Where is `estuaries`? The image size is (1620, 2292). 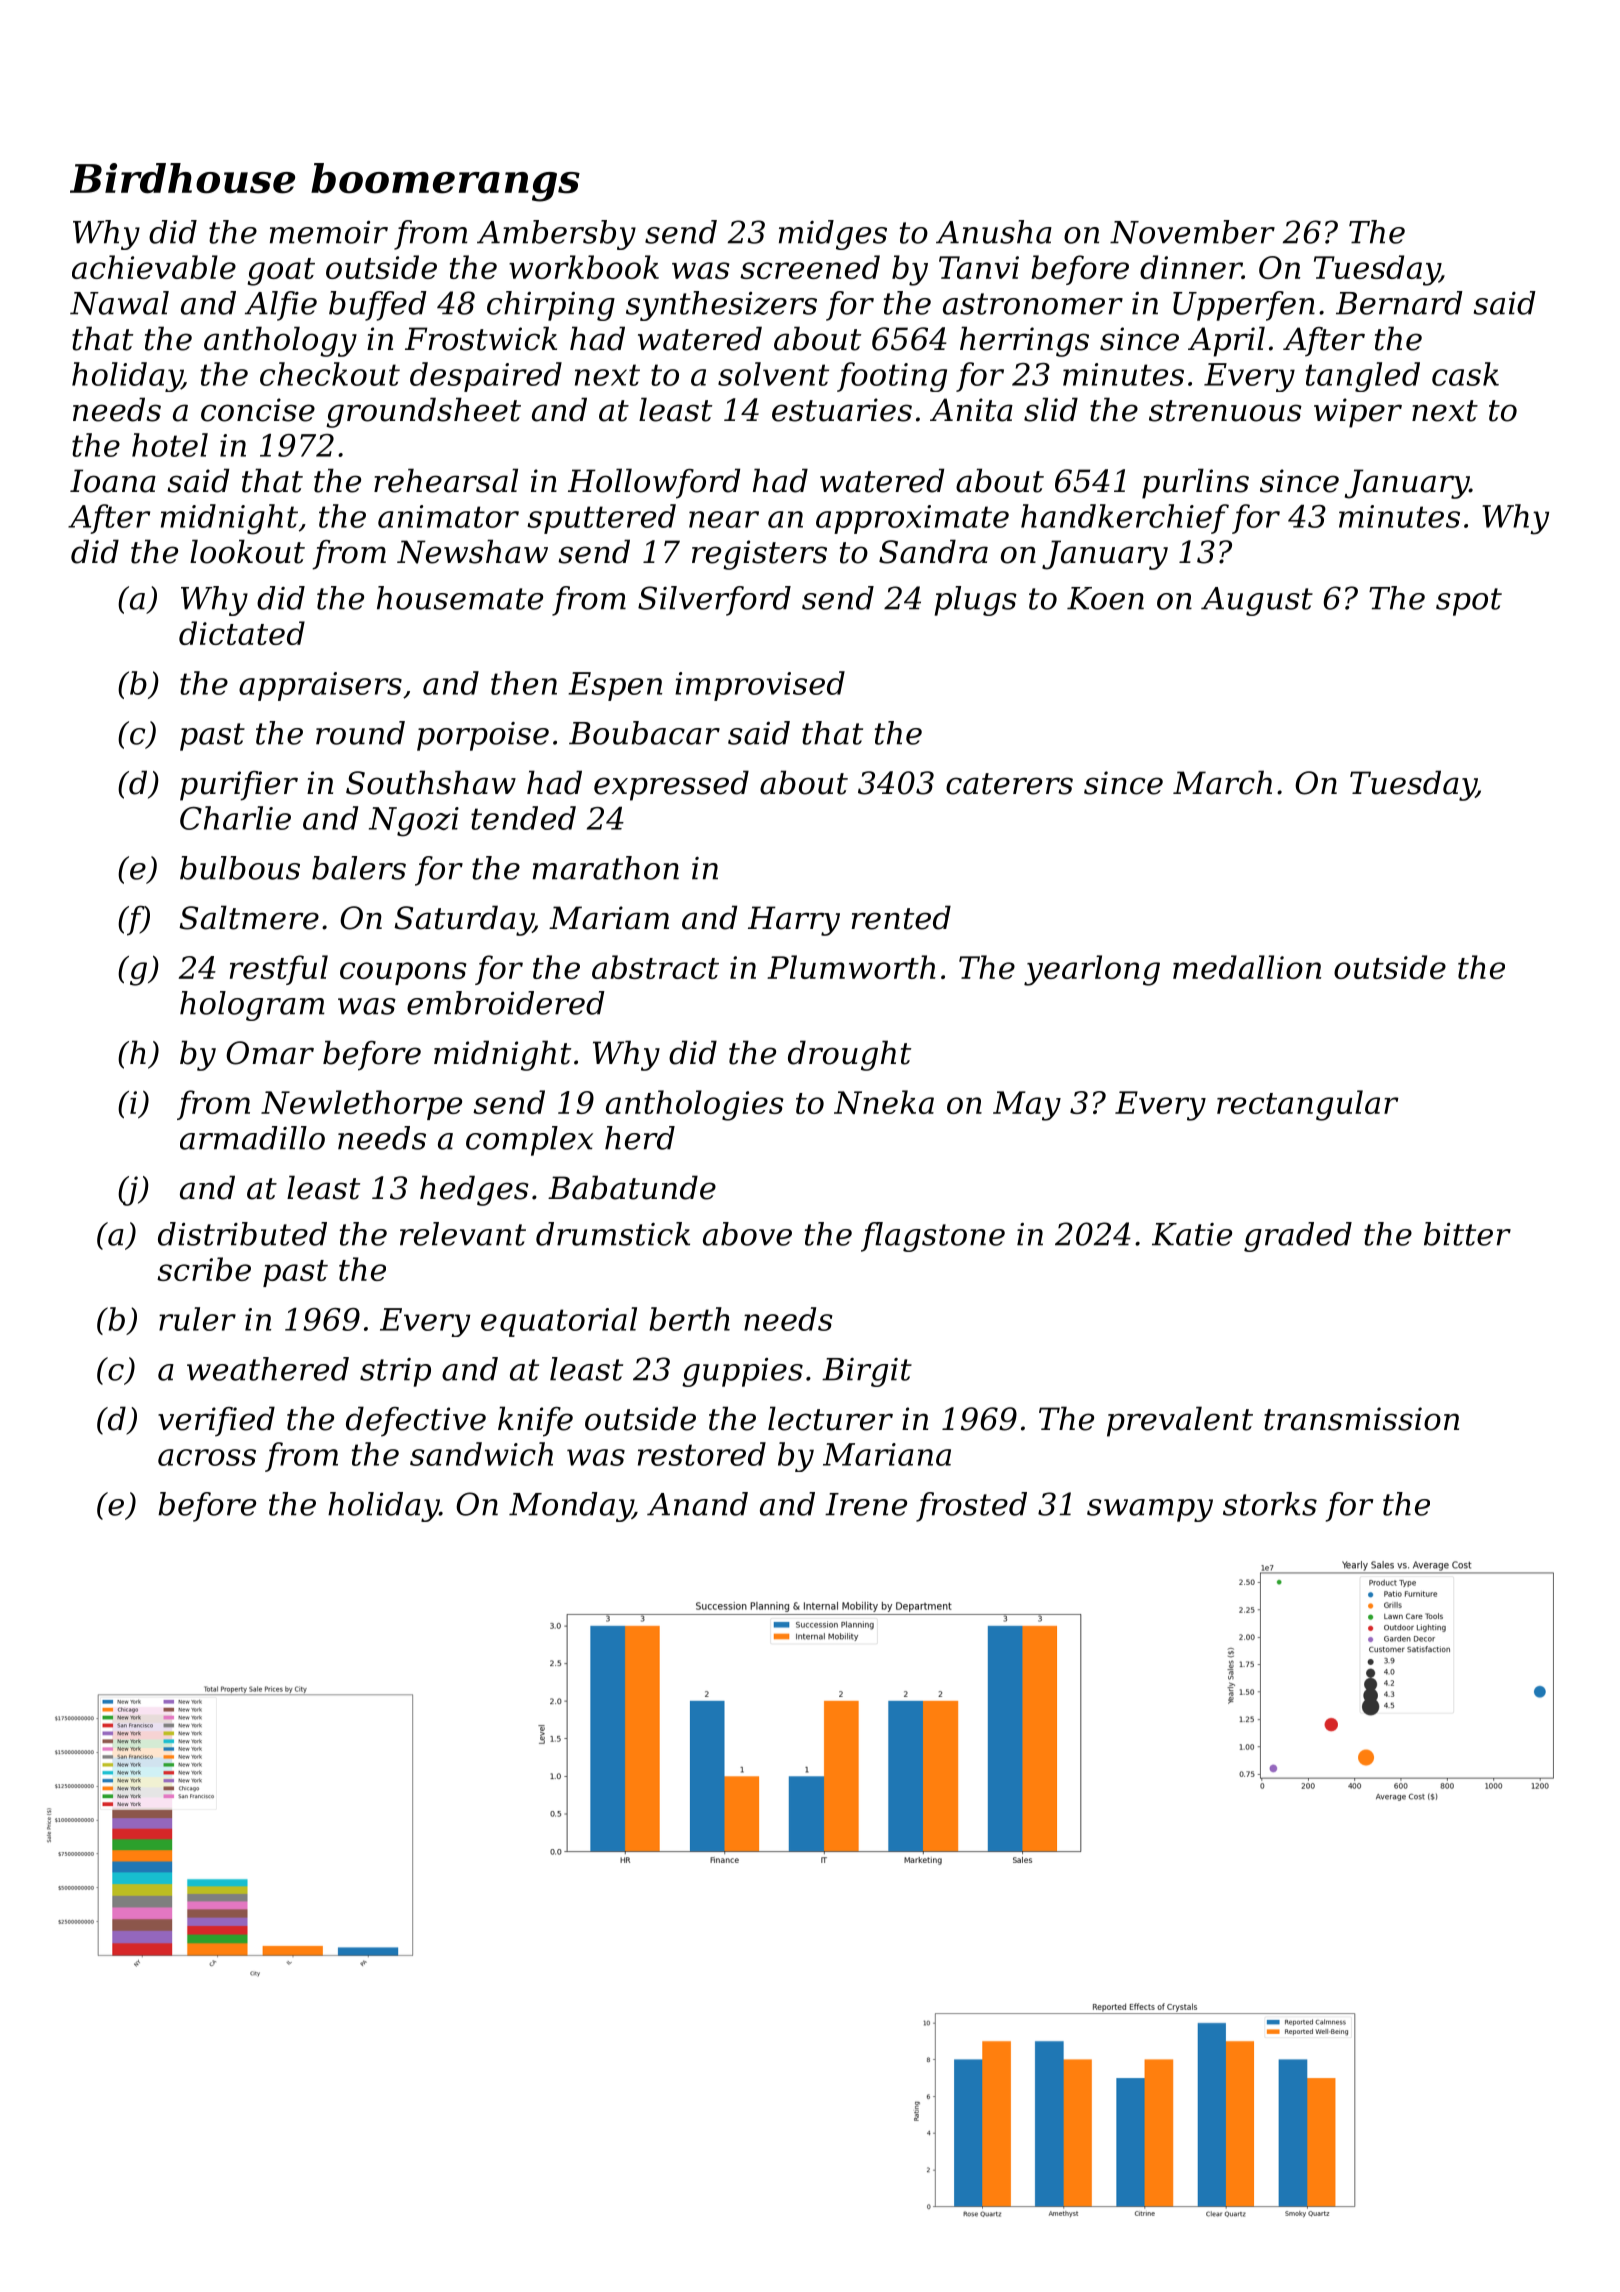
estuaries is located at coordinates (842, 410).
